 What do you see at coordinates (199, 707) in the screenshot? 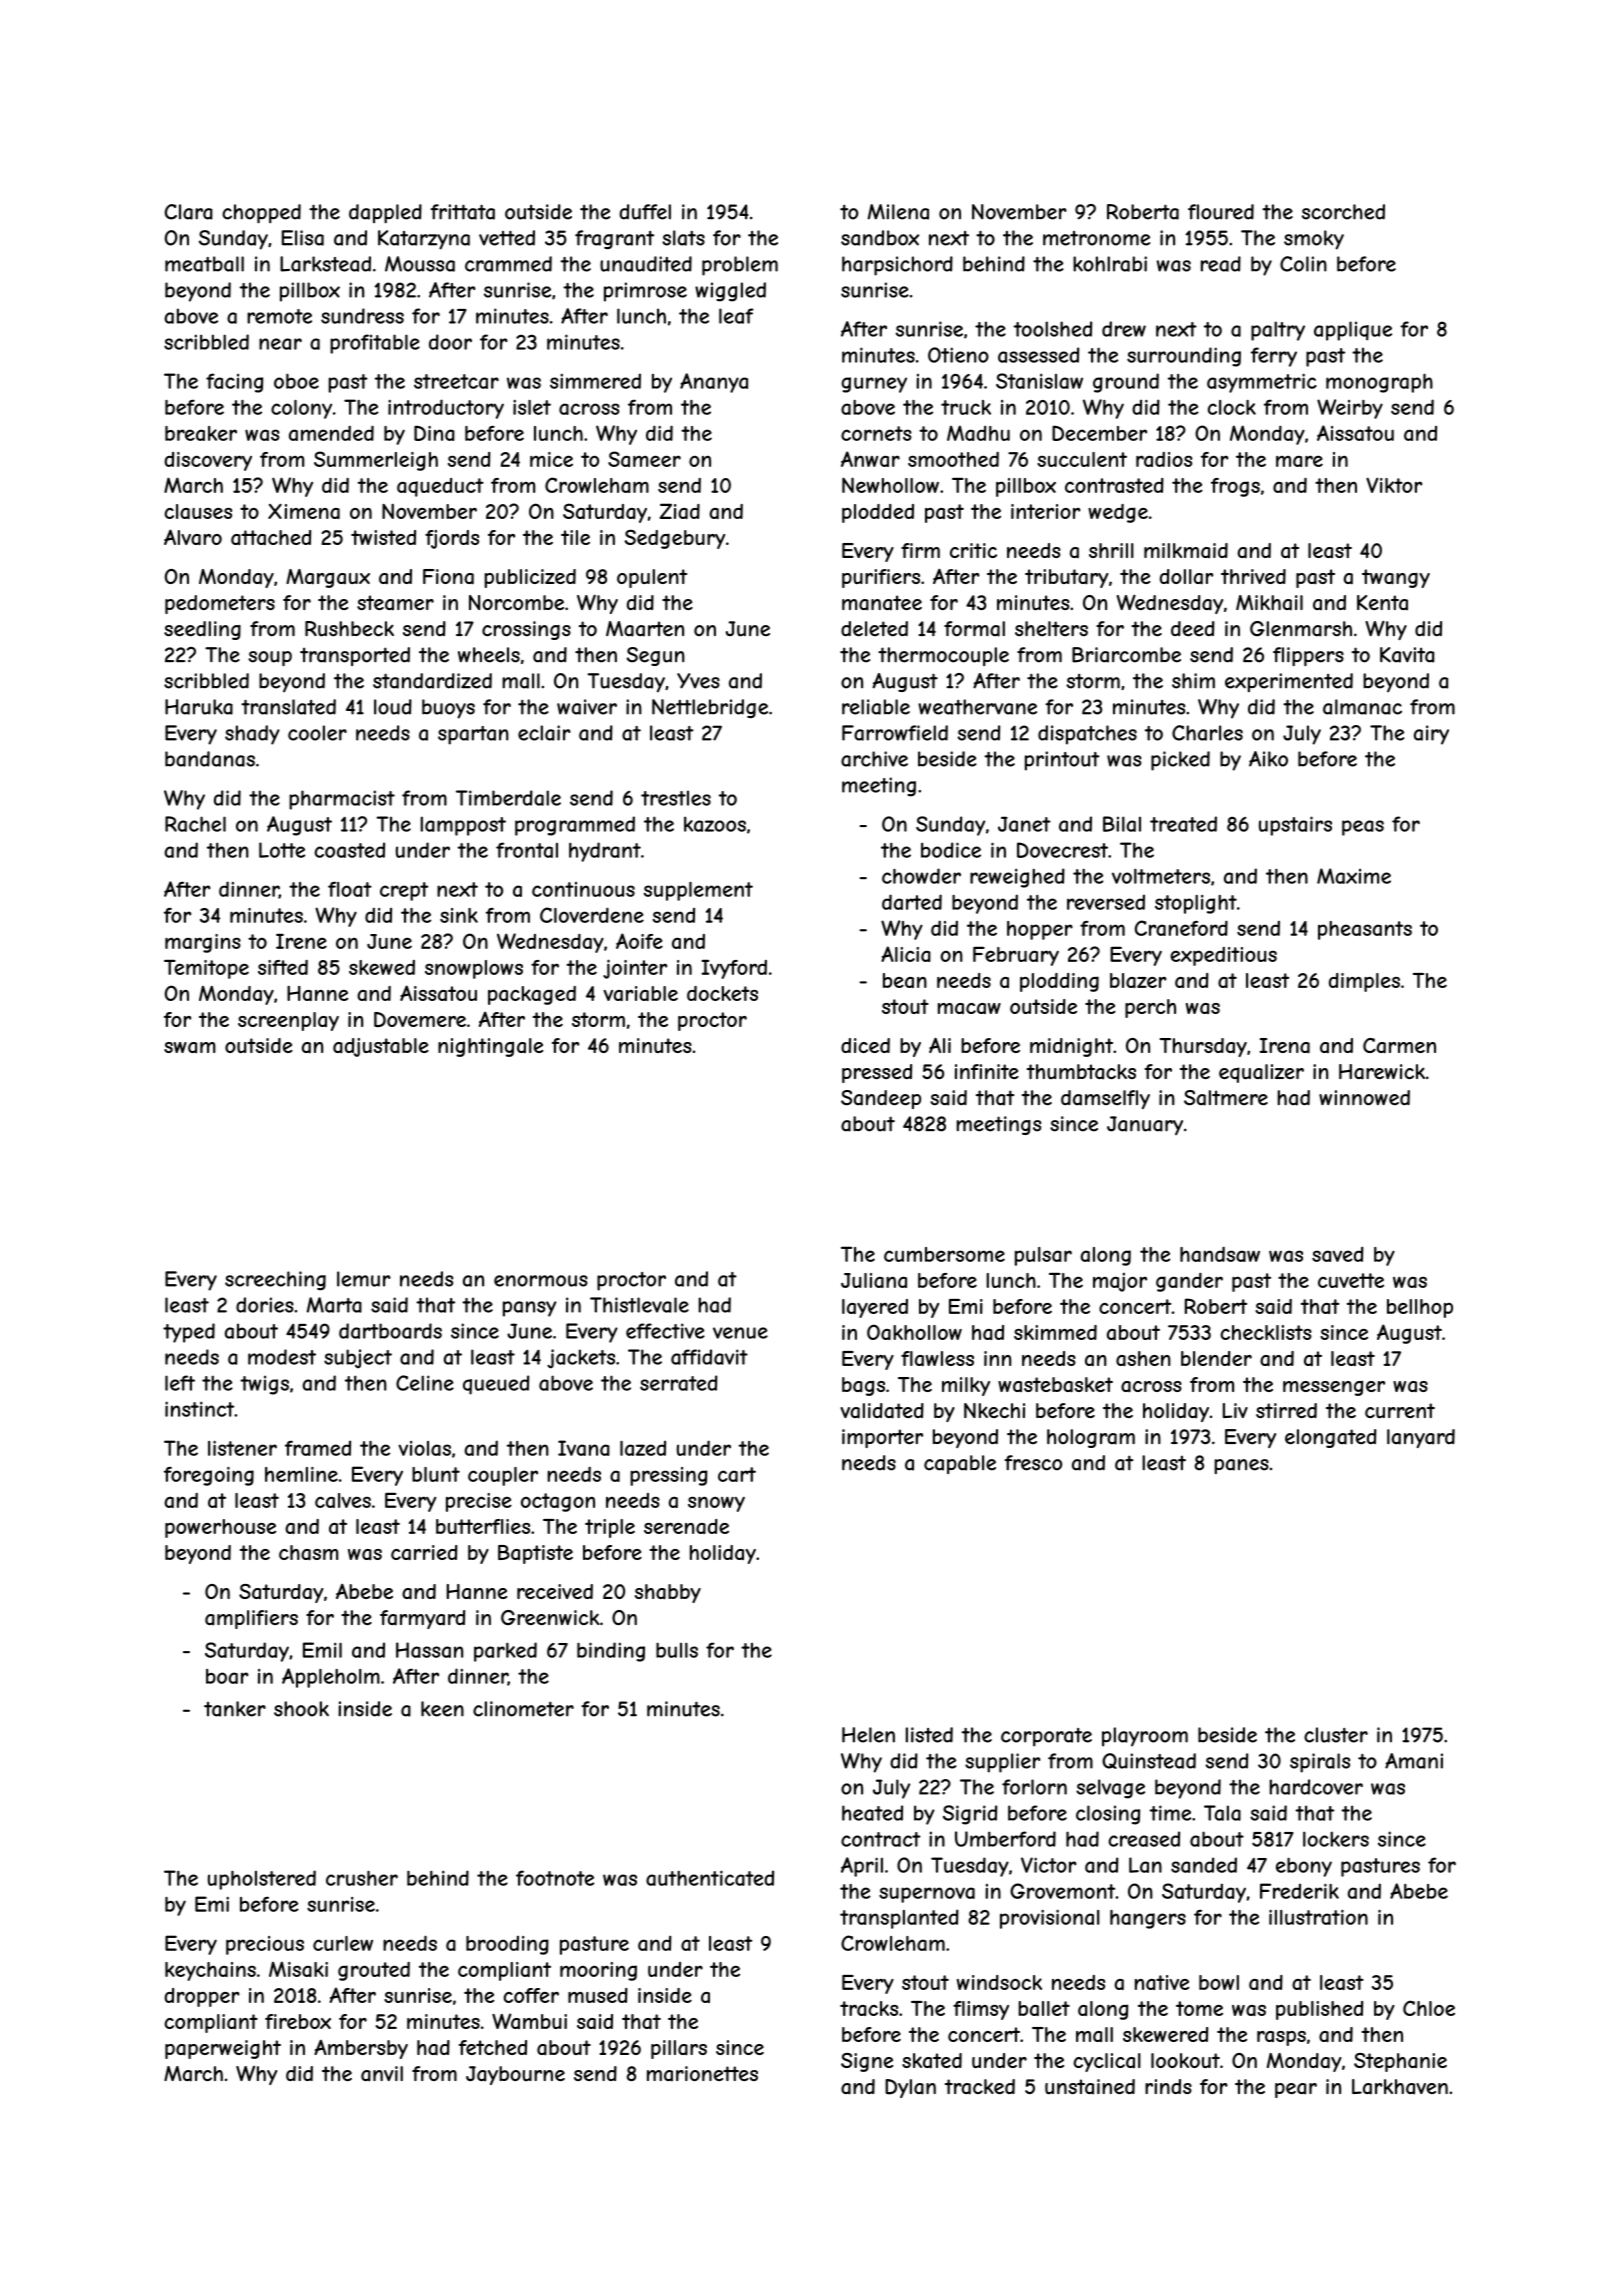
I see `Haruka` at bounding box center [199, 707].
